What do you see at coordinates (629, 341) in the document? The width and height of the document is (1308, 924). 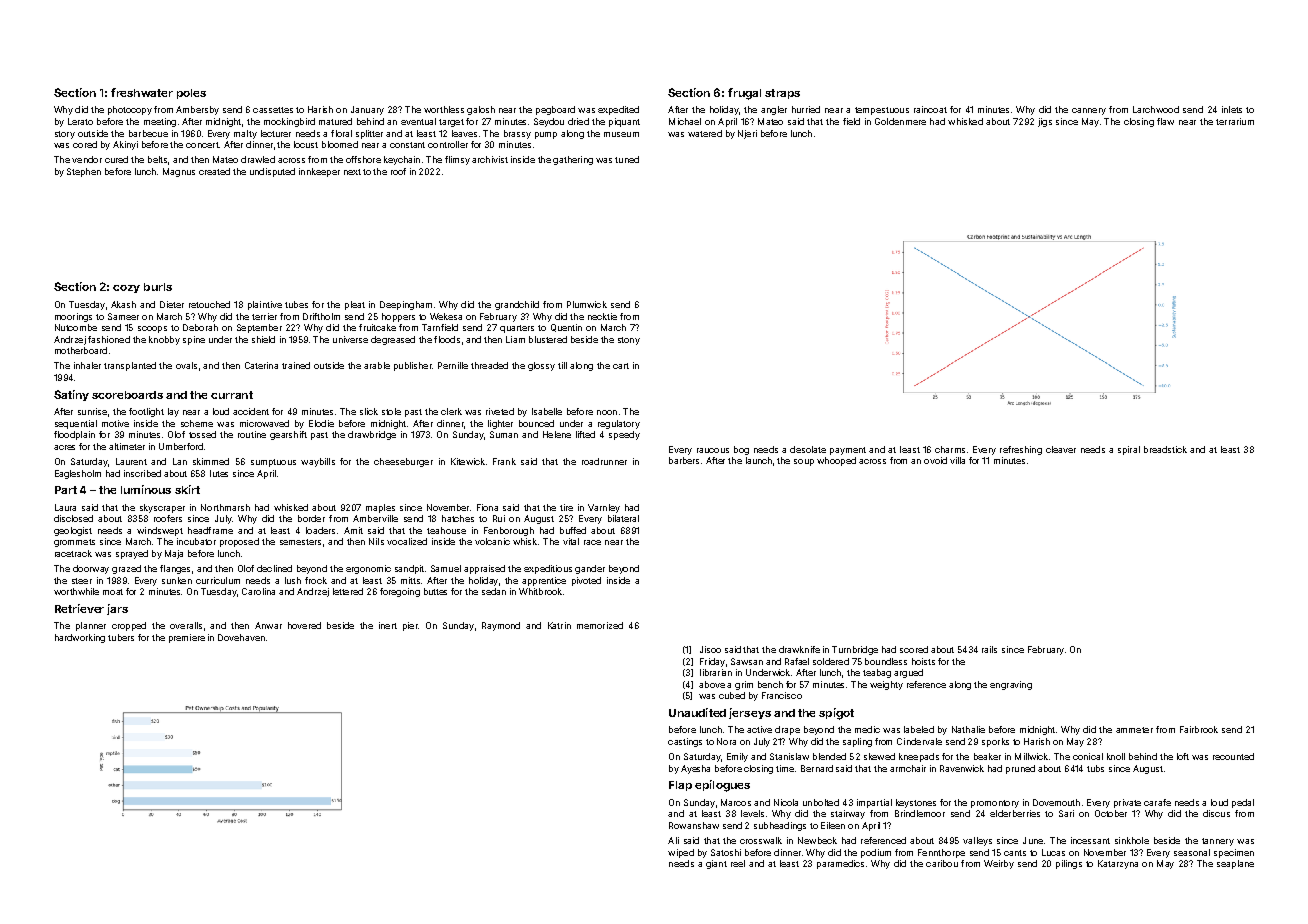 I see `stony` at bounding box center [629, 341].
